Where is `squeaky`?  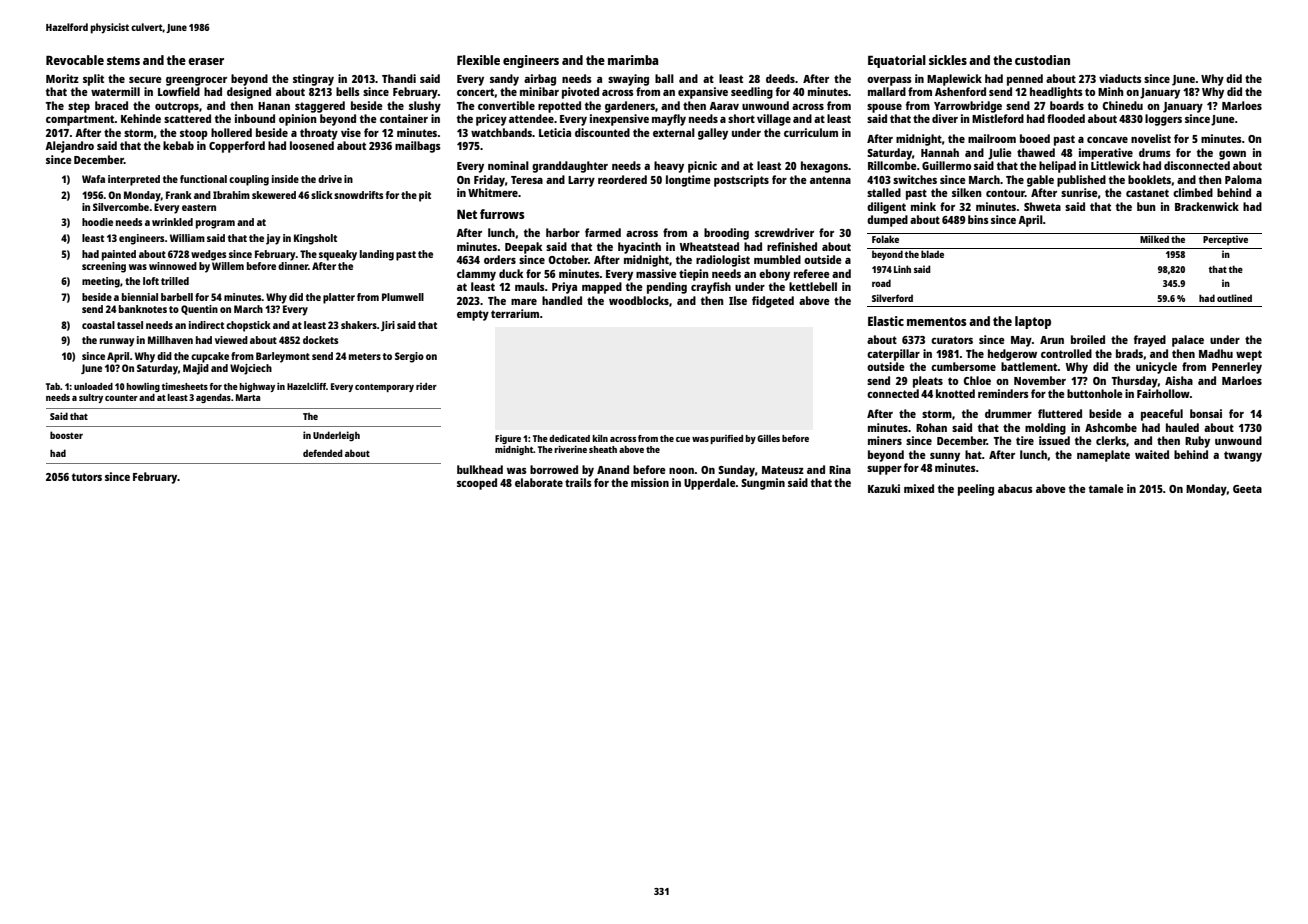
squeaky is located at coordinates (338, 255).
